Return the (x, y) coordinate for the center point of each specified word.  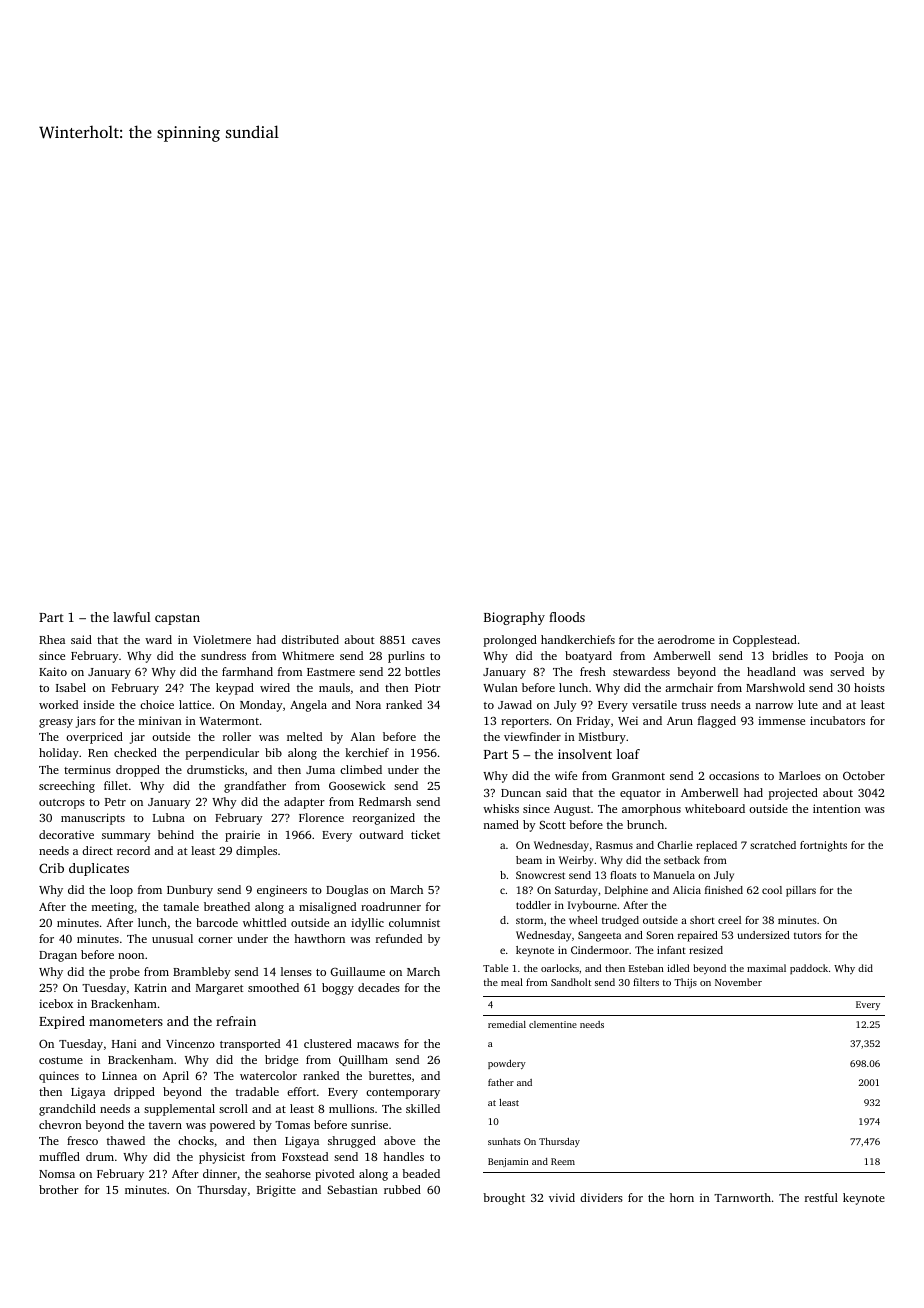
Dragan (58, 956)
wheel (583, 920)
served (847, 671)
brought (504, 1199)
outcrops (62, 804)
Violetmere (222, 639)
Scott (552, 824)
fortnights (823, 846)
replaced (716, 846)
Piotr (428, 687)
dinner (220, 1173)
